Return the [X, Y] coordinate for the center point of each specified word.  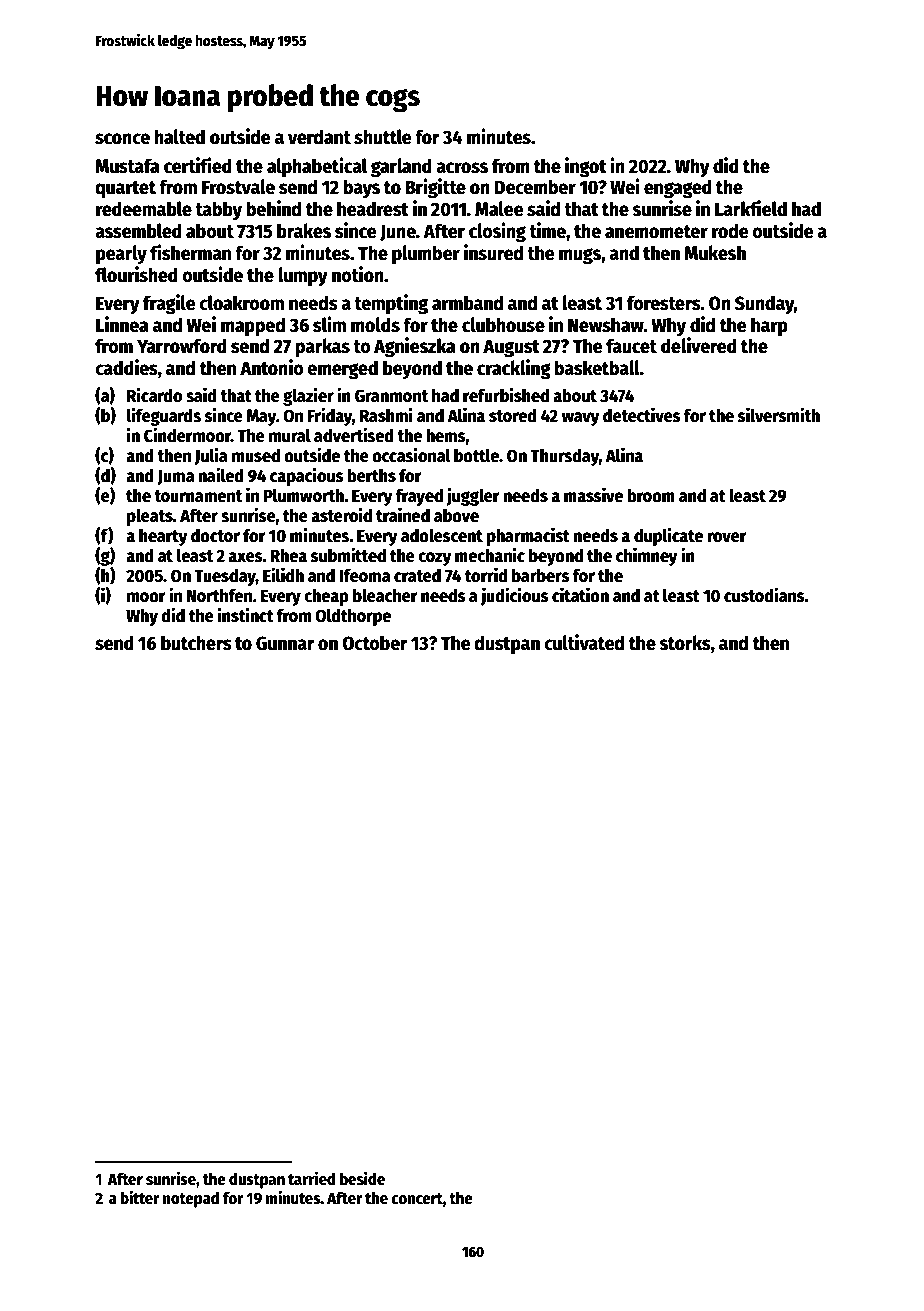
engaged [678, 188]
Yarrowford [182, 346]
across [462, 168]
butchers [196, 643]
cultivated [584, 642]
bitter [139, 1197]
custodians [764, 595]
